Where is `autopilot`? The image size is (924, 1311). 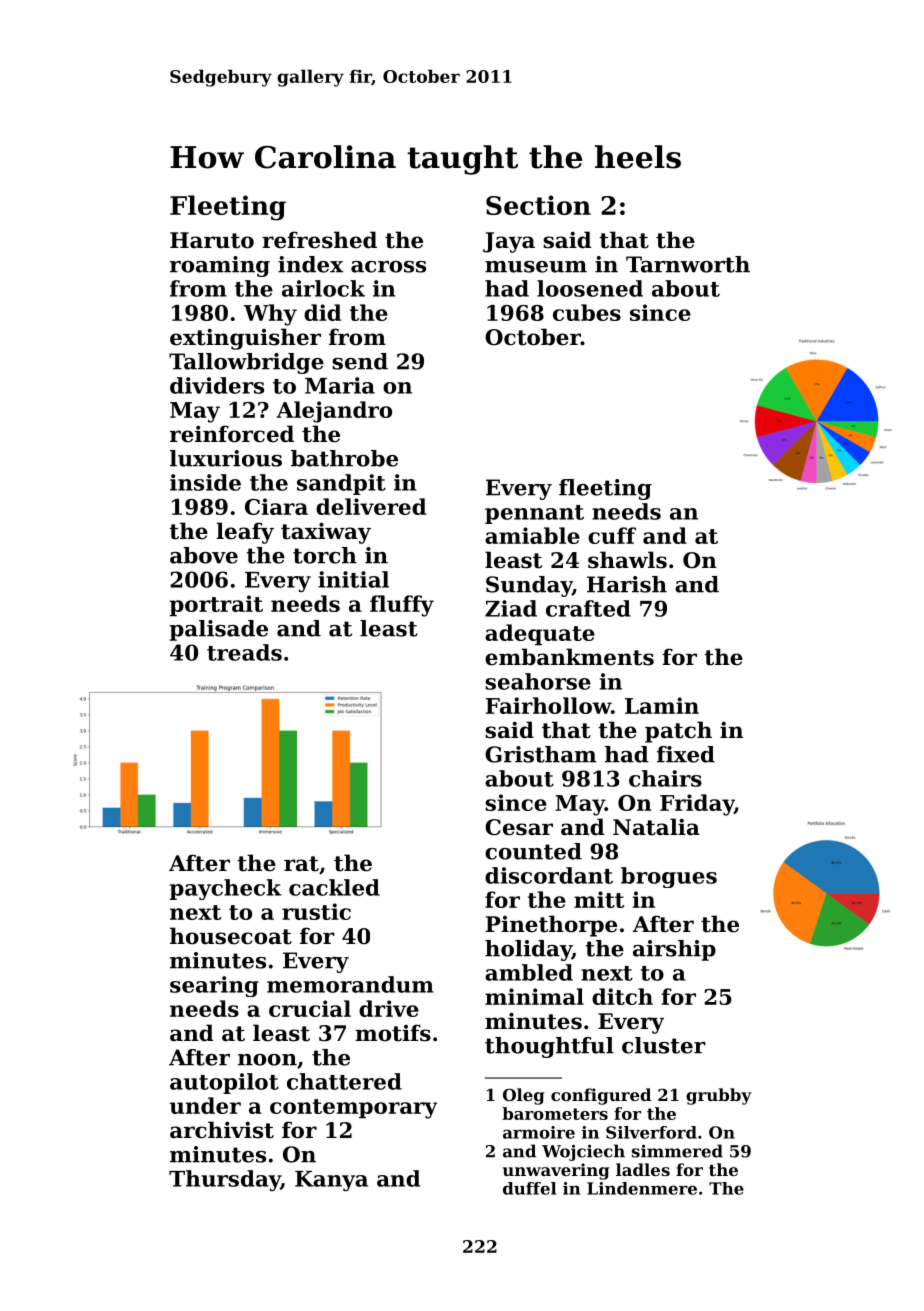
autopilot is located at coordinates (224, 1083).
